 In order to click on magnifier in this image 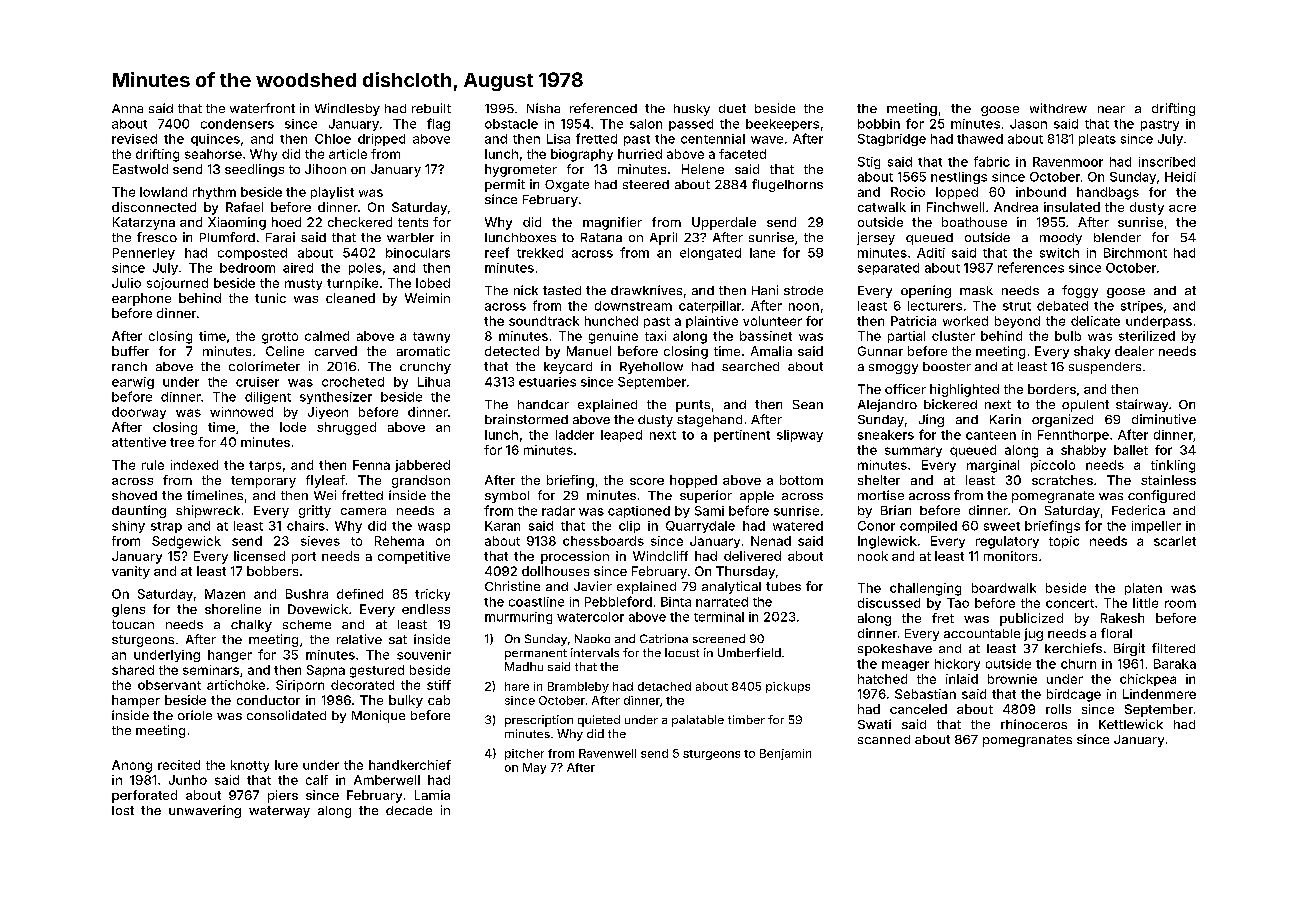, I will do `click(612, 223)`.
